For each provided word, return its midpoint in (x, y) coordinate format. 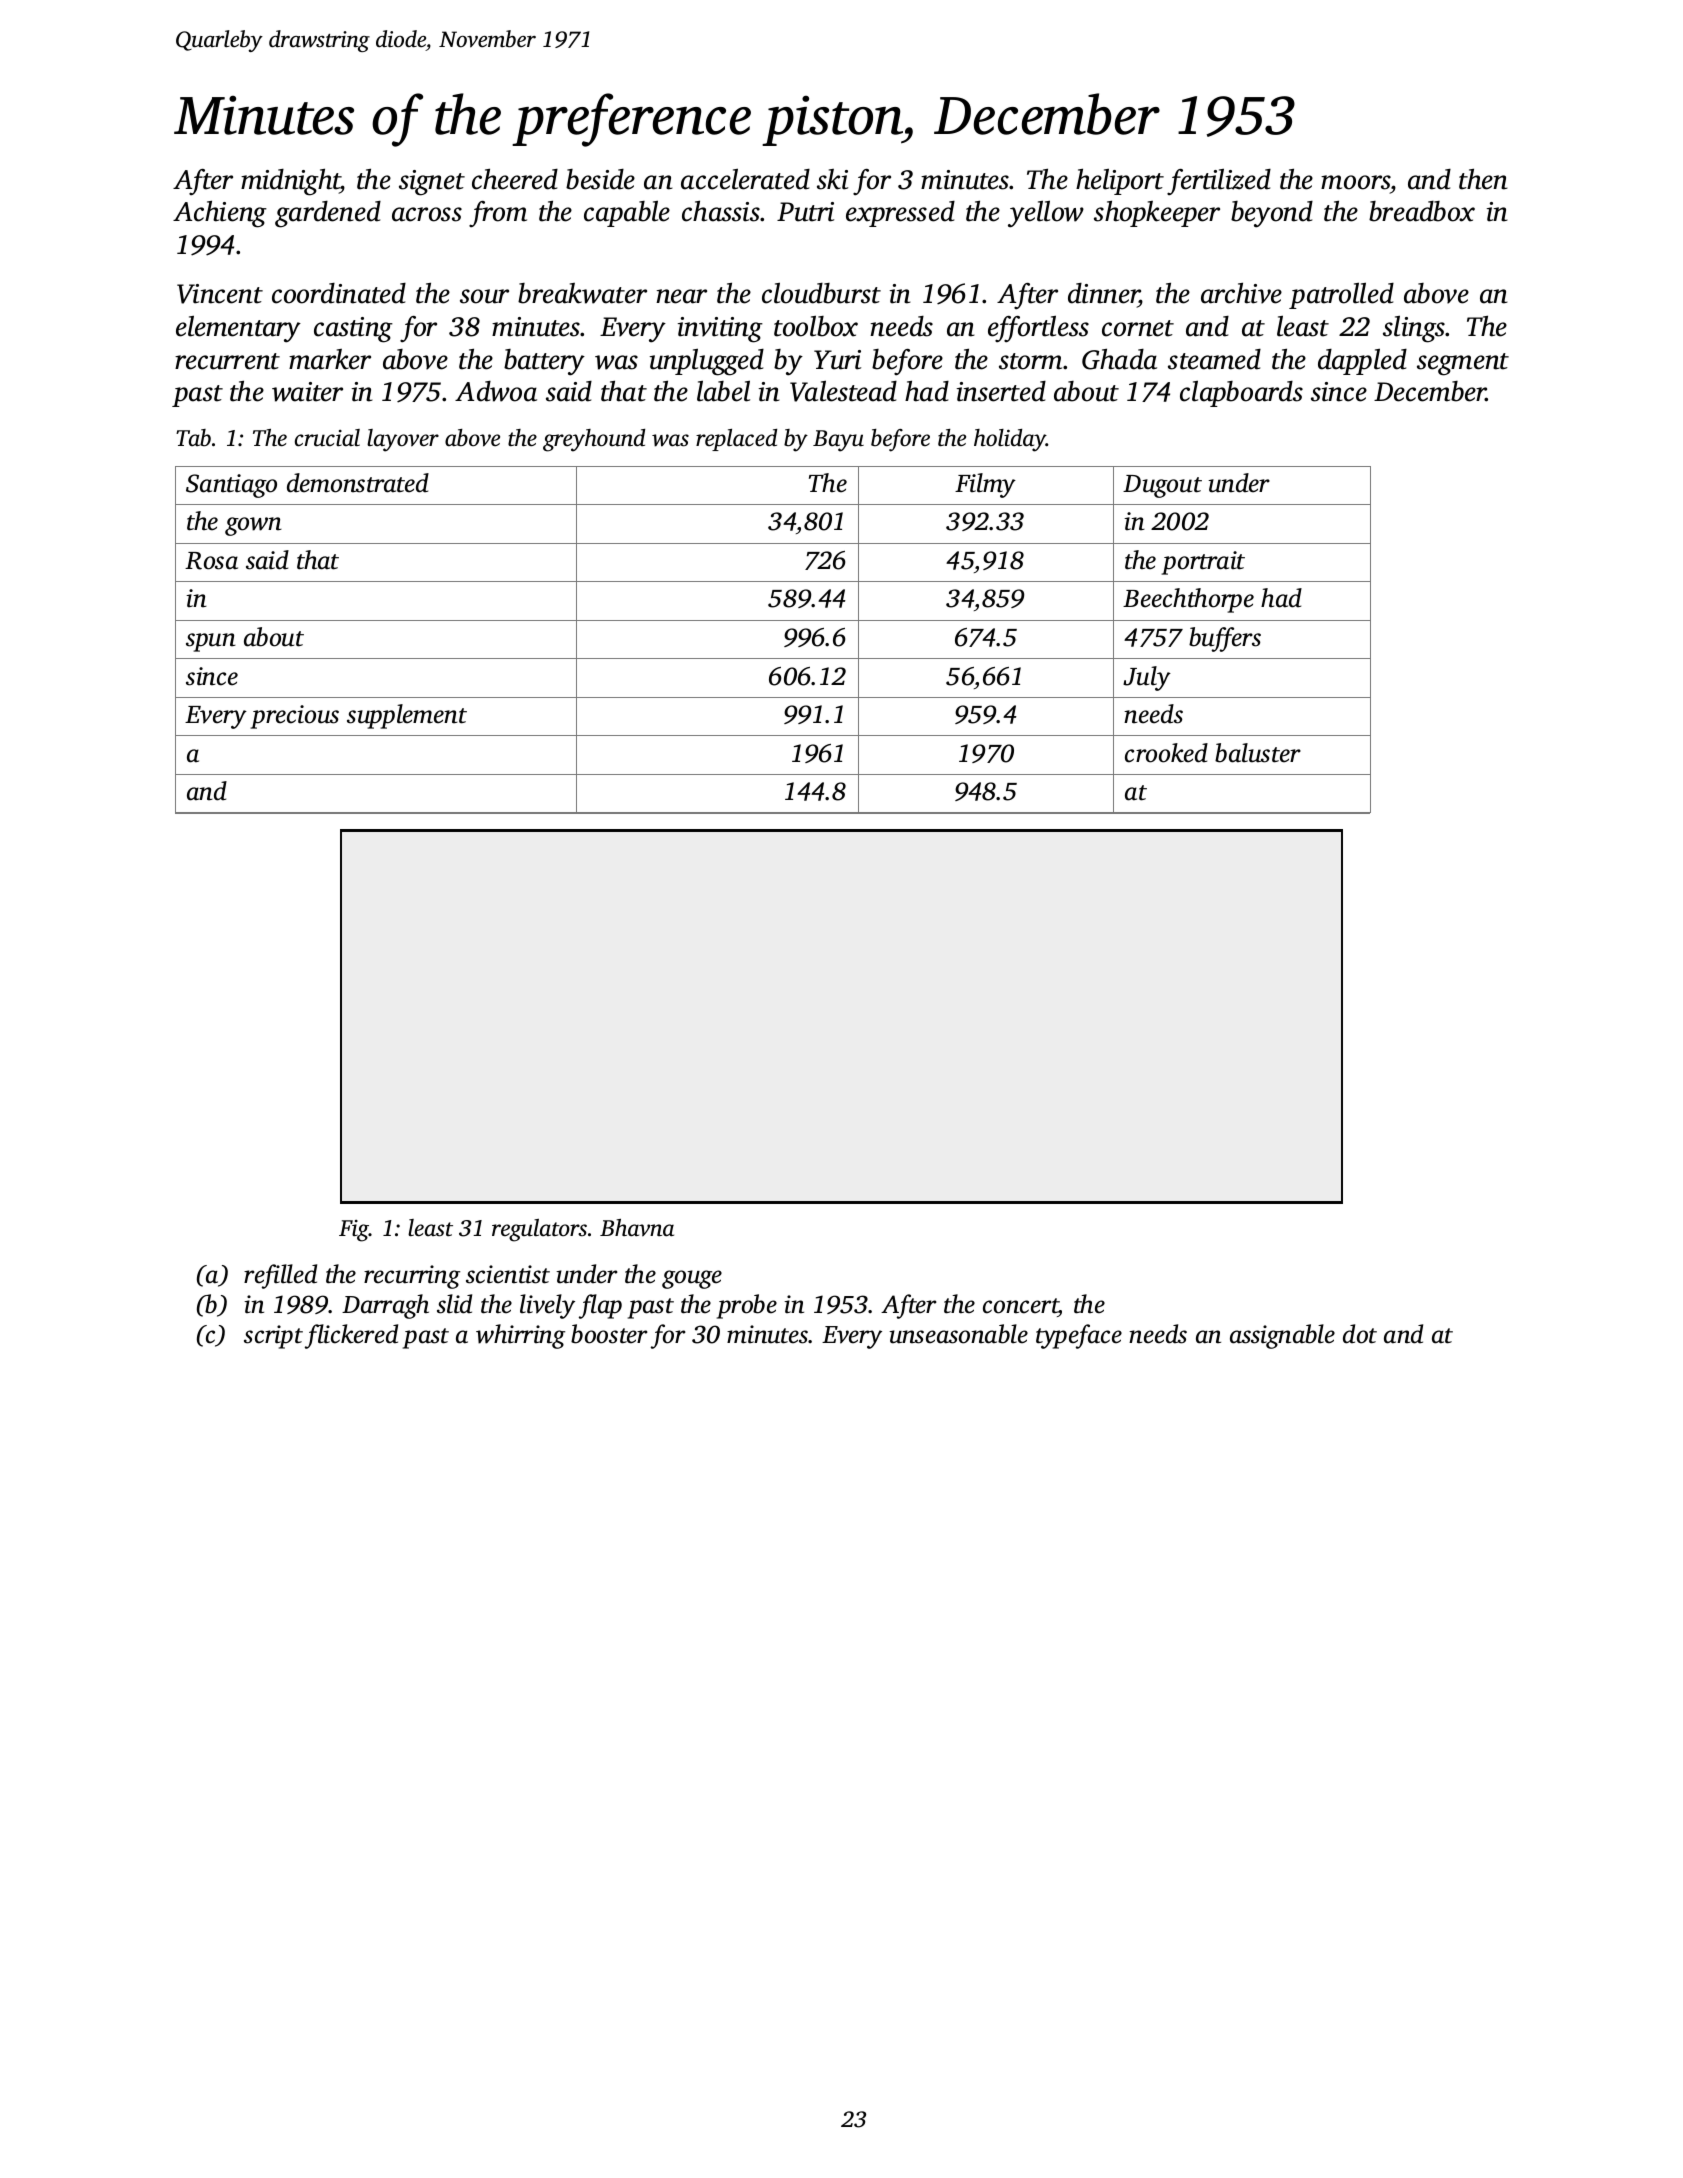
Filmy (985, 485)
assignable (1282, 1336)
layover (403, 440)
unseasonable (958, 1334)
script (273, 1337)
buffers (1225, 639)
